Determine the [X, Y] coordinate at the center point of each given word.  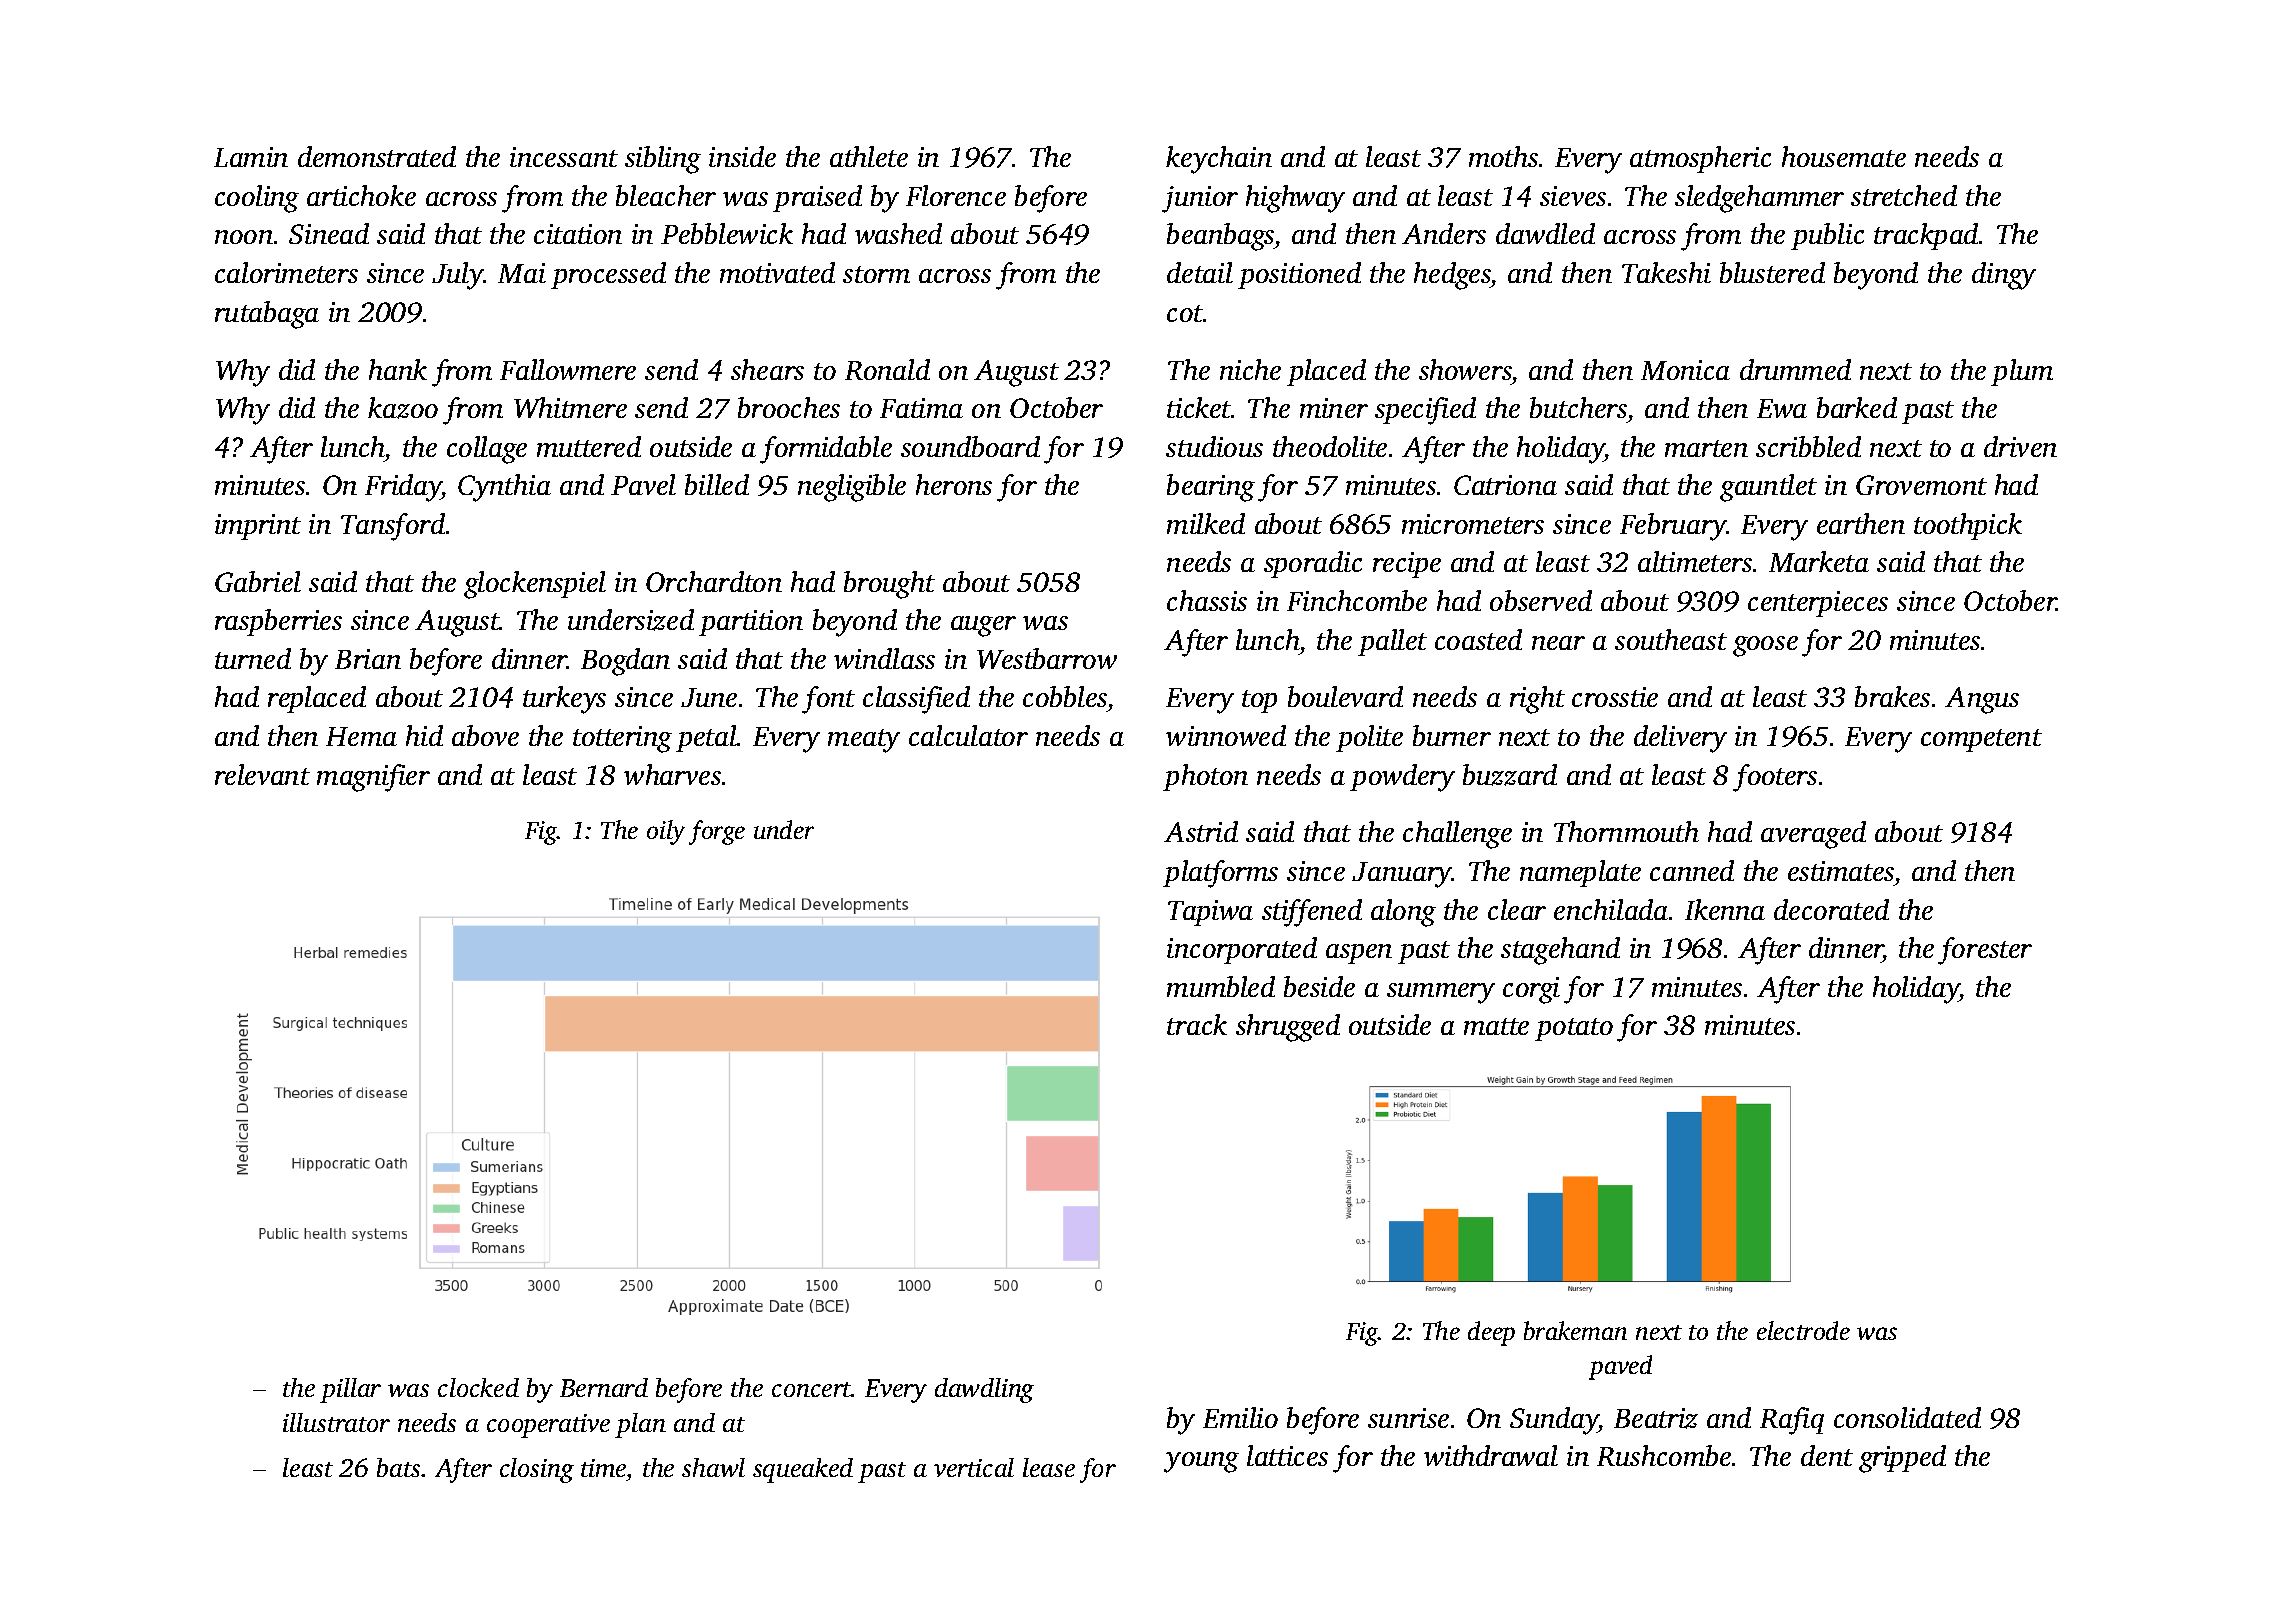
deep [1491, 1333]
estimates [1841, 871]
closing [537, 1470]
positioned [1299, 275]
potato [1574, 1029]
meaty [864, 741]
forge [717, 832]
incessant [564, 157]
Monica [1685, 370]
